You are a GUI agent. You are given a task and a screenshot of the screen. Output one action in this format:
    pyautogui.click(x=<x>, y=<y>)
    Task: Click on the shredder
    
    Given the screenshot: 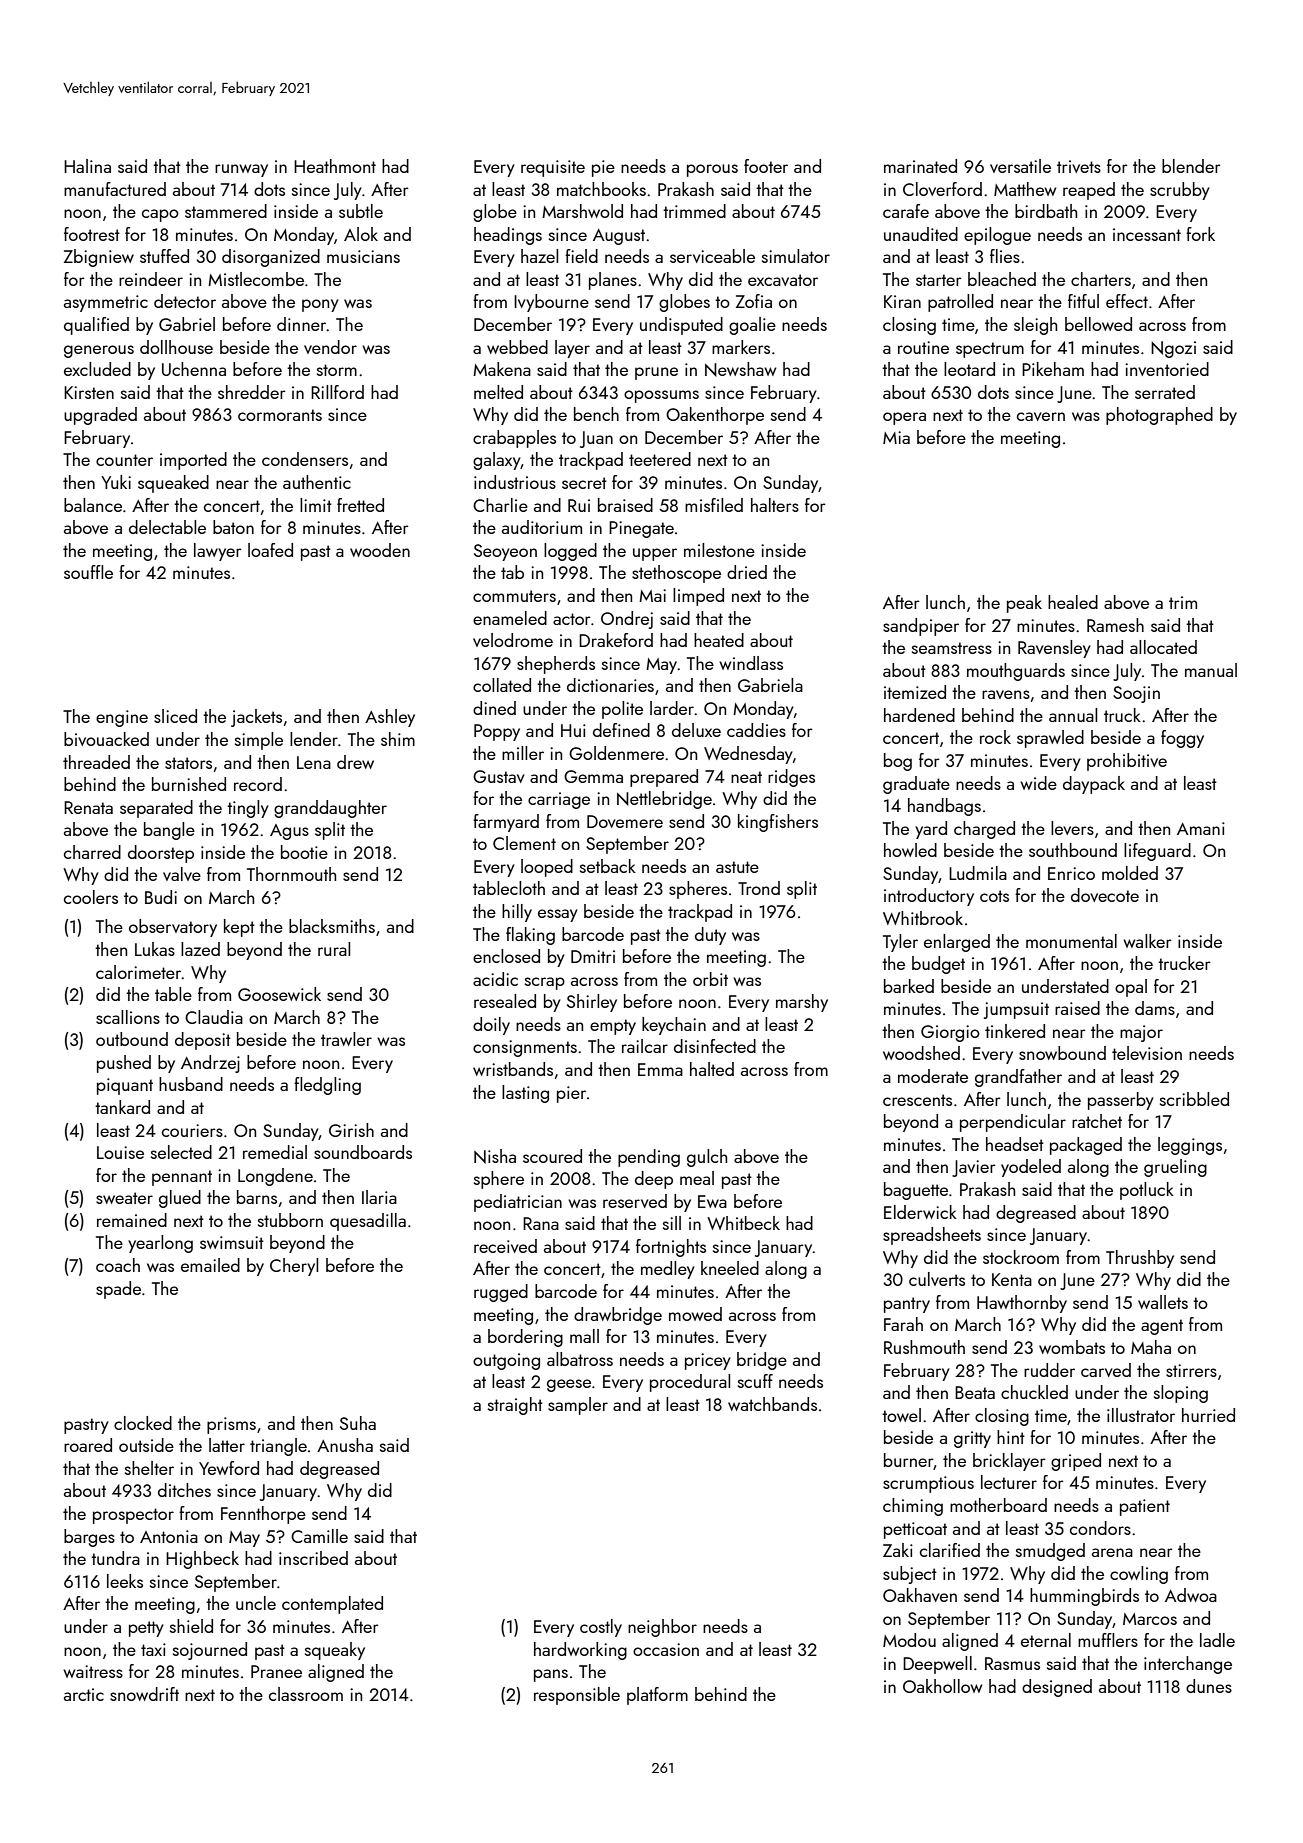 What is the action you would take?
    pyautogui.click(x=252, y=392)
